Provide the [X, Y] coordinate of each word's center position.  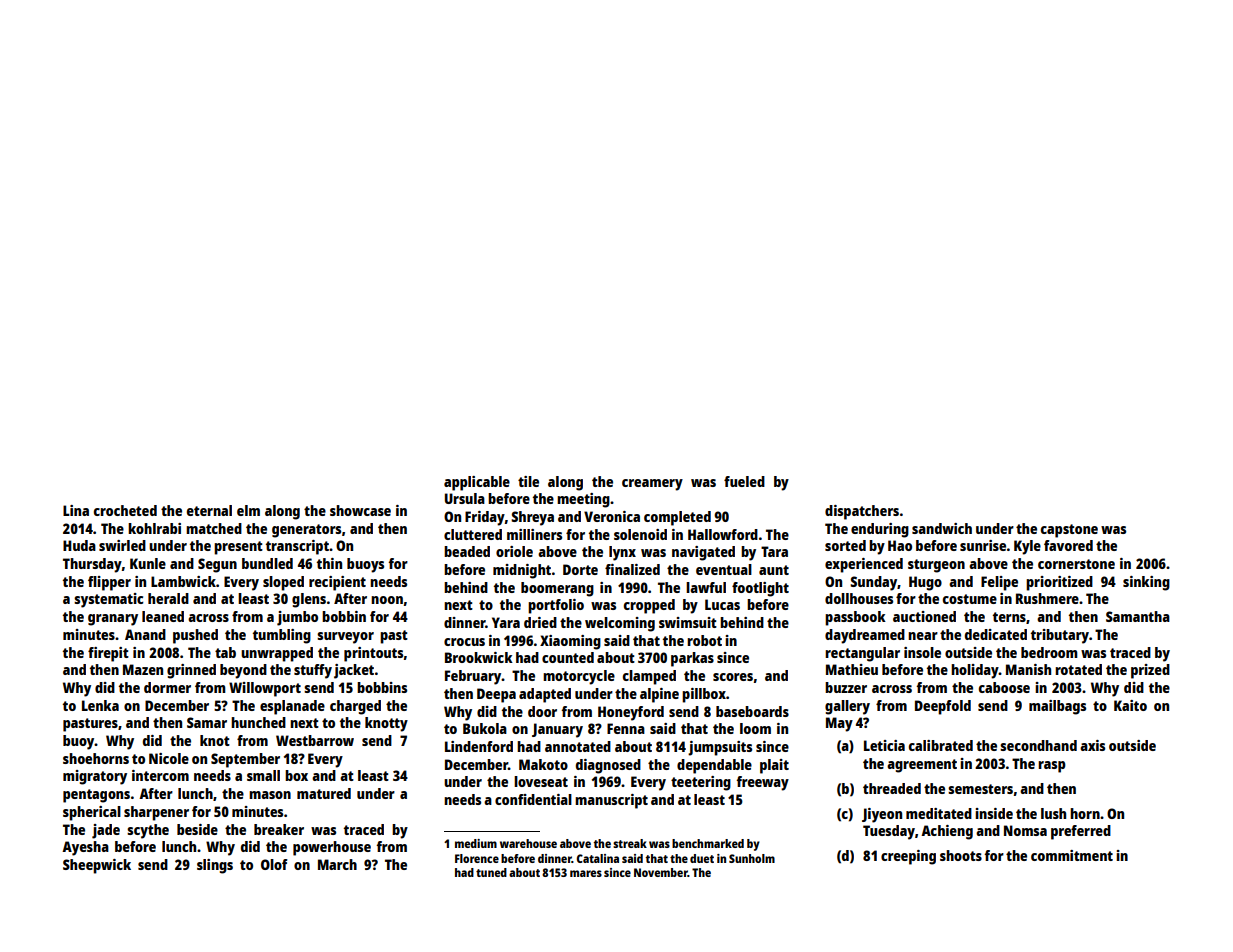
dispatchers [862, 512]
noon [387, 600]
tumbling [282, 636]
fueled [744, 481]
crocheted [125, 510]
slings [215, 866]
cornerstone [1076, 564]
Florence [477, 858]
